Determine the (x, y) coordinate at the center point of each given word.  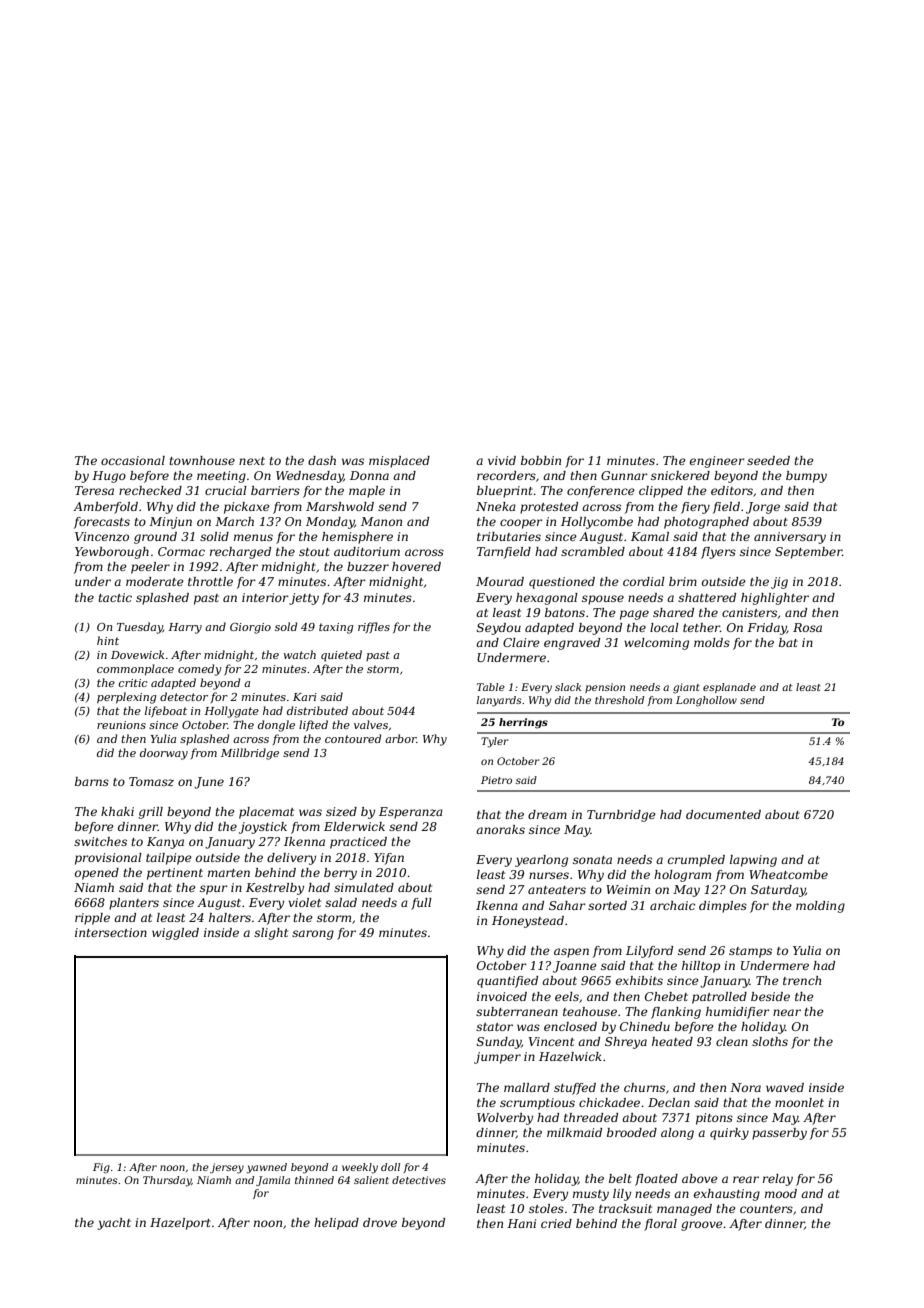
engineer (717, 462)
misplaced (399, 462)
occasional (133, 460)
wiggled (175, 934)
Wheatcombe (788, 874)
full (421, 904)
